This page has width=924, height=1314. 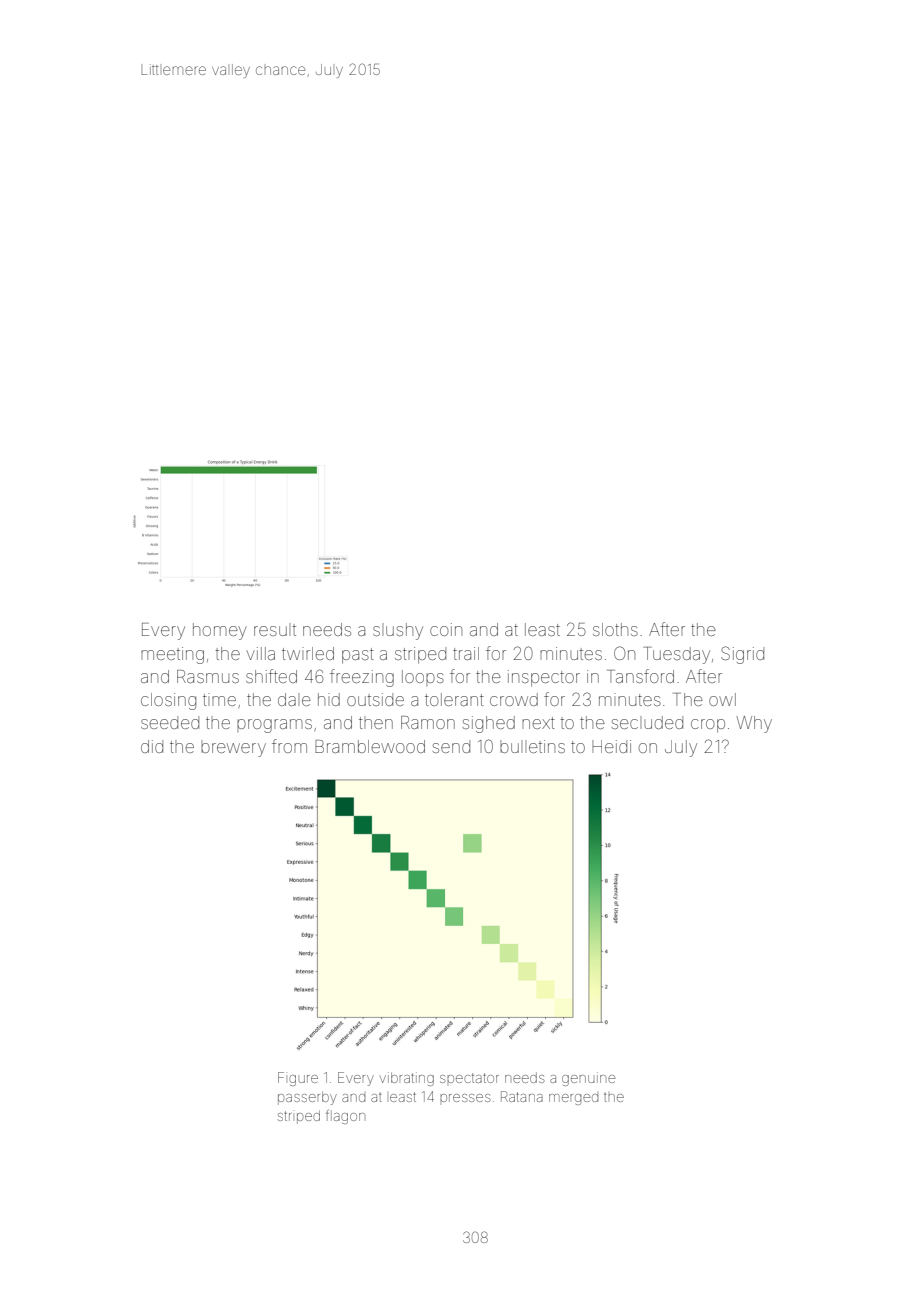 What do you see at coordinates (451, 746) in the page?
I see `send` at bounding box center [451, 746].
